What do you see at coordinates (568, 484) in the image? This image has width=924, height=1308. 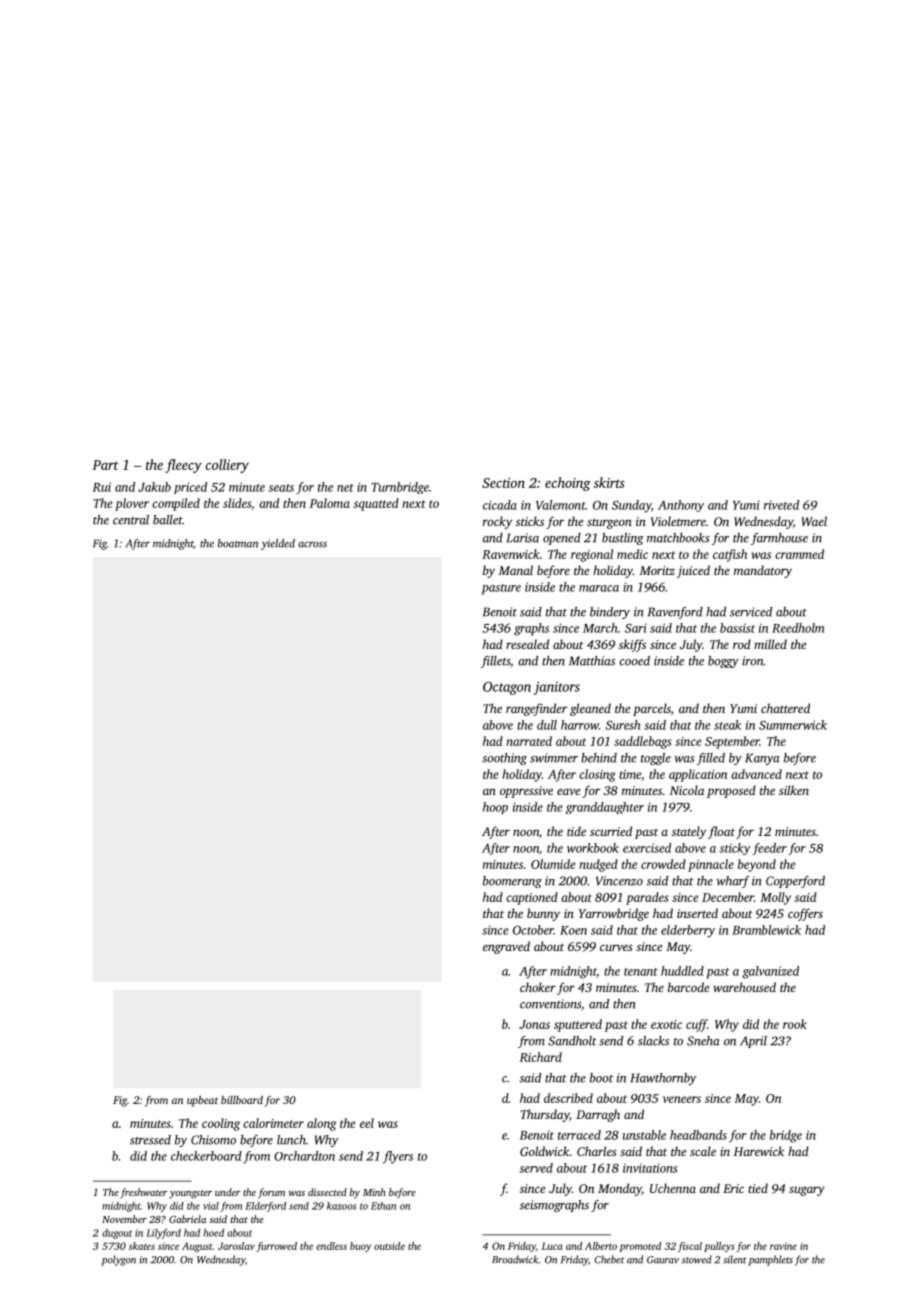 I see `echoing` at bounding box center [568, 484].
